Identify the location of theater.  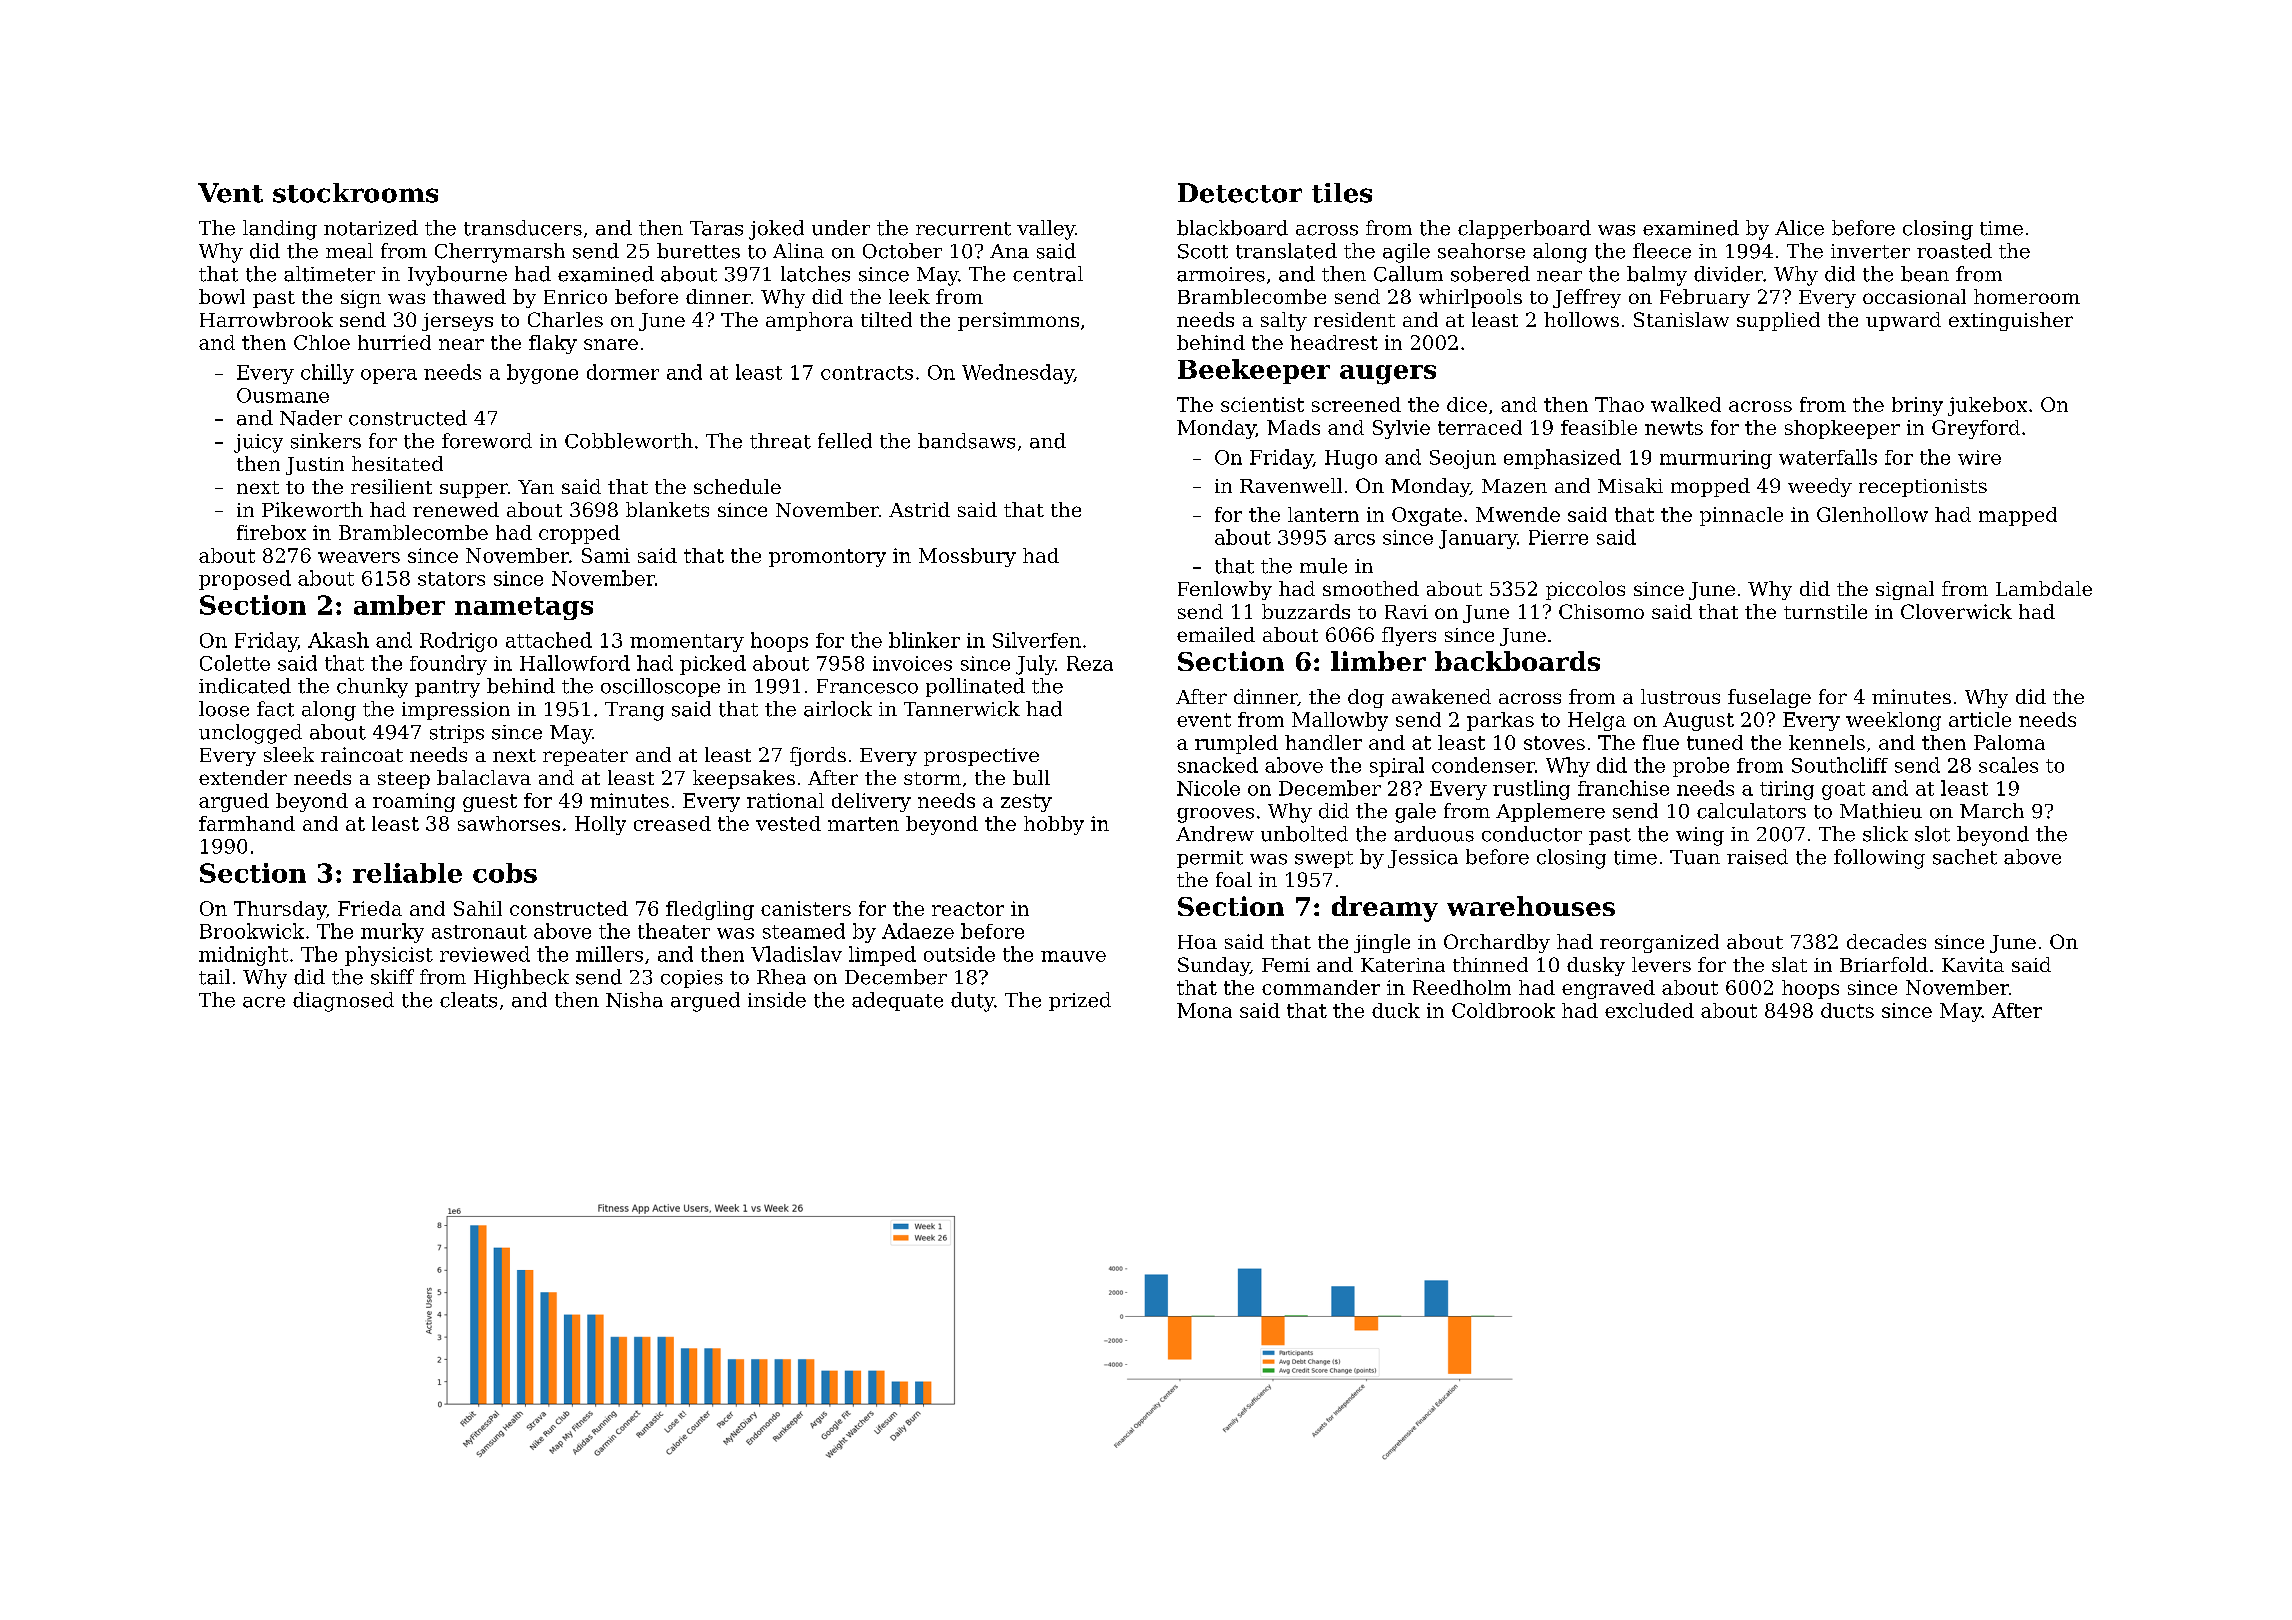
(674, 931).
